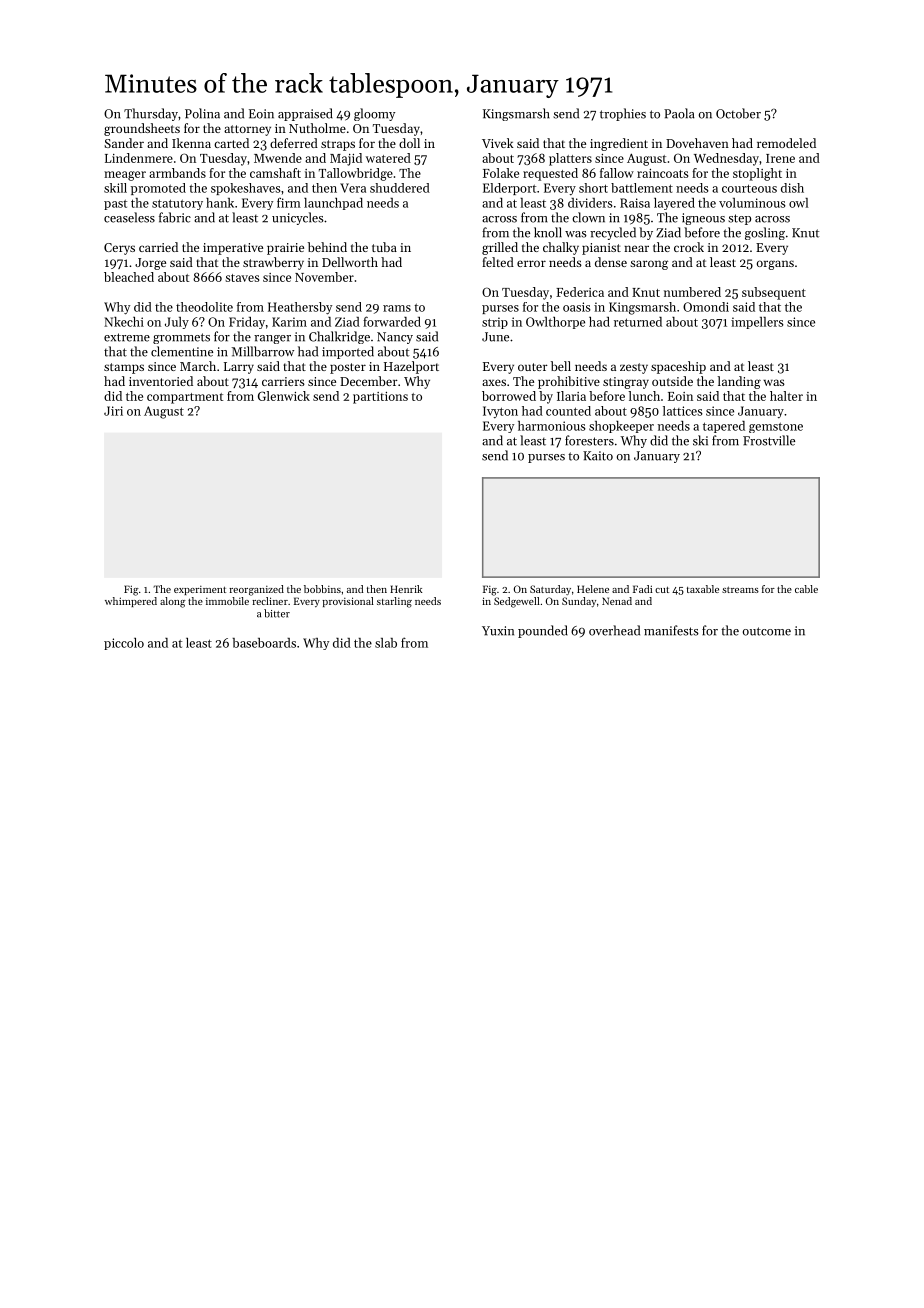 This screenshot has width=924, height=1308. Describe the element at coordinates (738, 113) in the screenshot. I see `October` at that location.
